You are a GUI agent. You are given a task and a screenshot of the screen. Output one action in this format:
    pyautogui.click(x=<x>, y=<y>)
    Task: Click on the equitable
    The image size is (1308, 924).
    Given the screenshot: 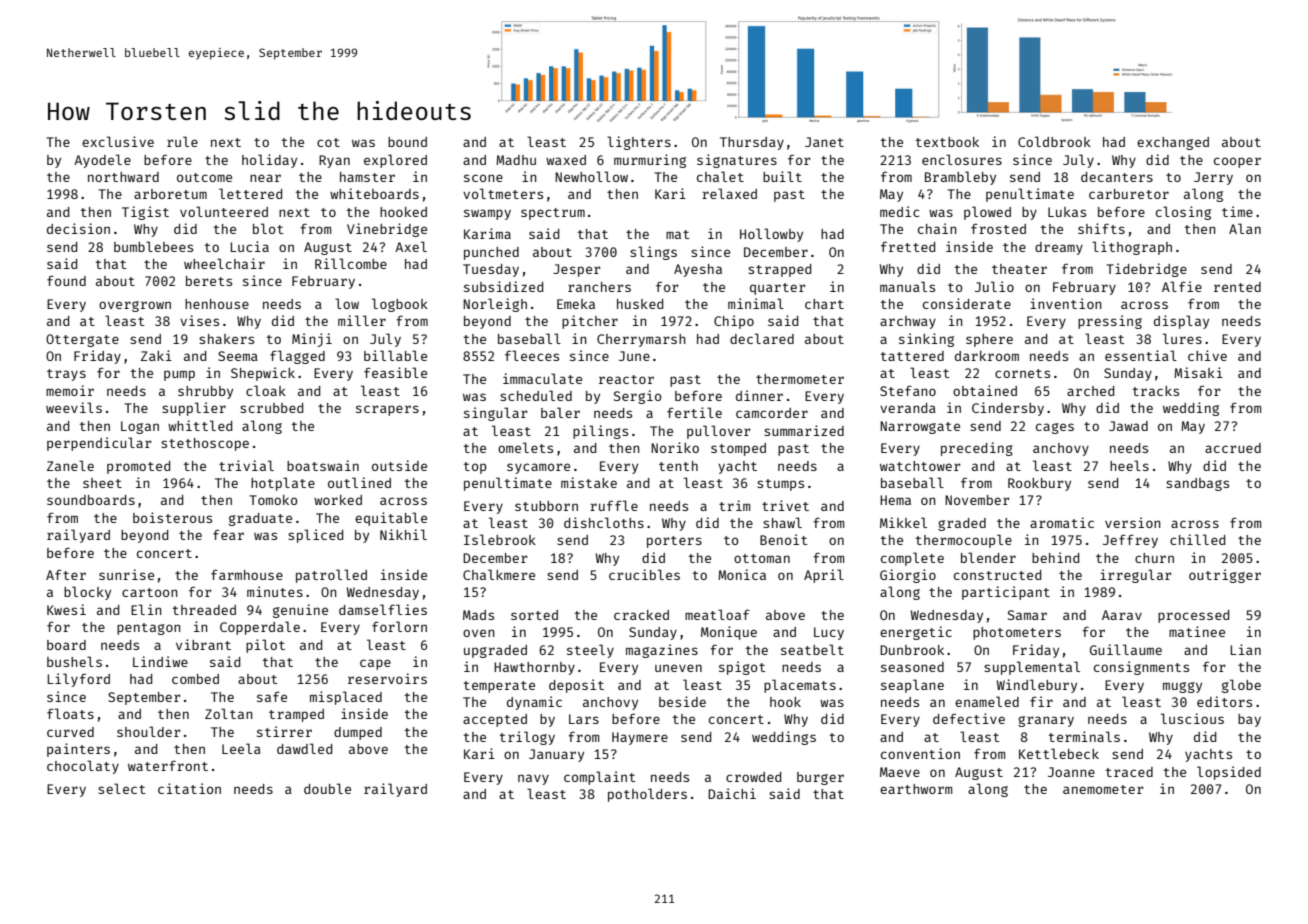 What is the action you would take?
    pyautogui.click(x=391, y=519)
